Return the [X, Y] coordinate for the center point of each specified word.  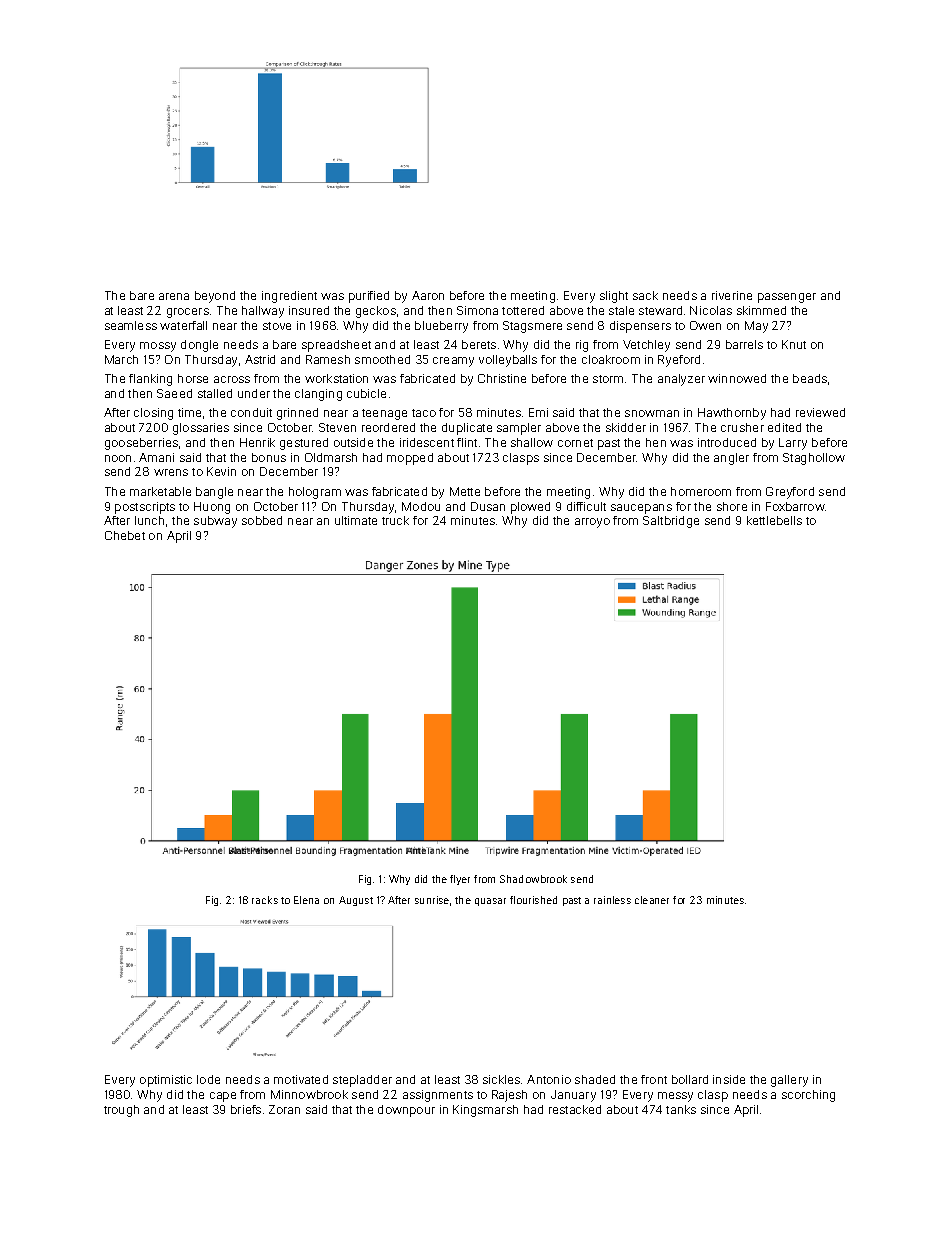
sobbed [262, 520]
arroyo [592, 523]
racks [265, 900]
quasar [490, 902]
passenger [787, 298]
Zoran [284, 1109]
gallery [789, 1081]
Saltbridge [671, 522]
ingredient [289, 297]
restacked [575, 1109]
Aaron [428, 295]
